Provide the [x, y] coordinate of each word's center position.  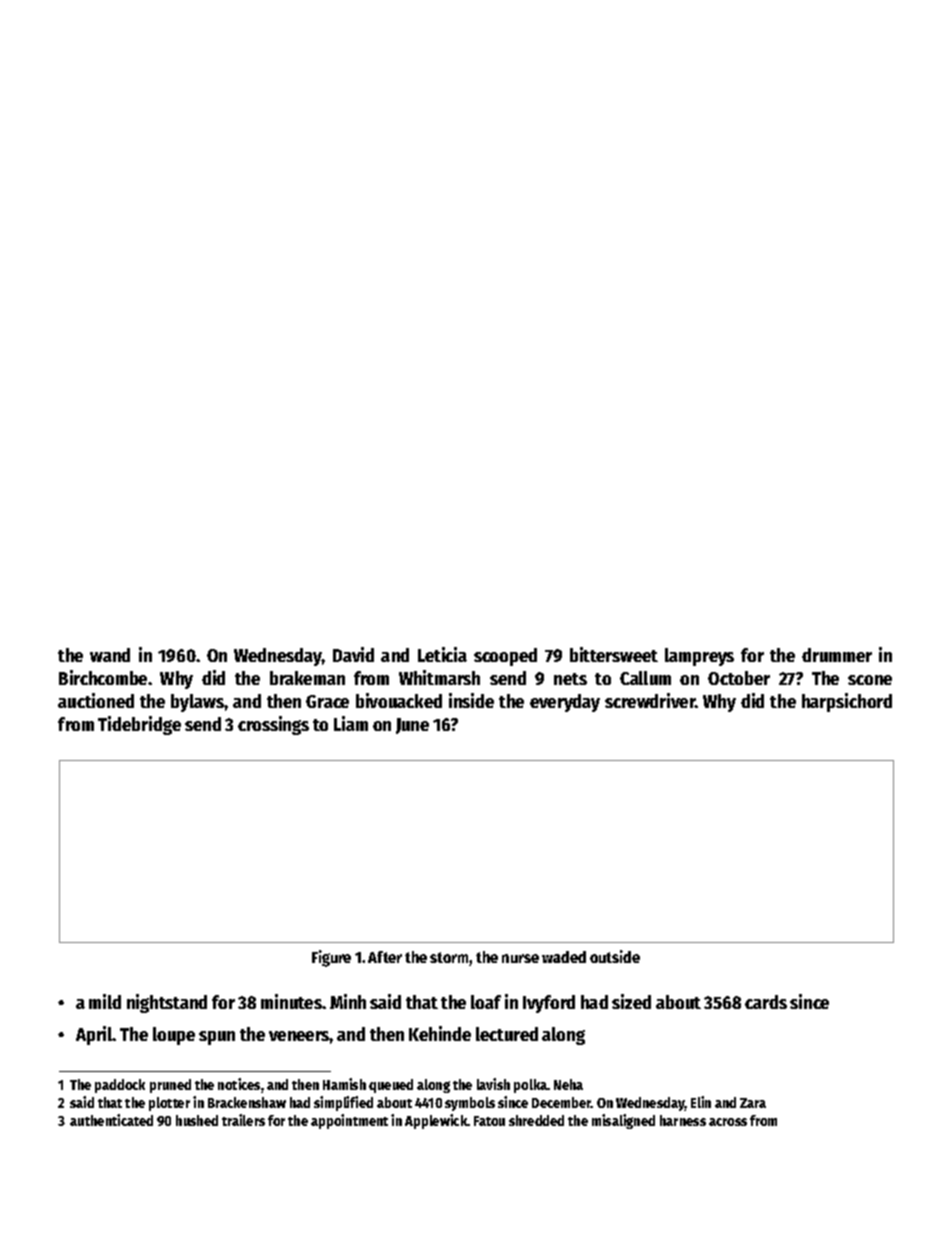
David [353, 654]
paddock [120, 1086]
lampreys [699, 657]
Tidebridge [139, 725]
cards [766, 1002]
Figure [331, 958]
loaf [486, 1002]
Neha [568, 1084]
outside [615, 956]
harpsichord [847, 702]
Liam [351, 723]
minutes [291, 1001]
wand [110, 655]
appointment [349, 1121]
